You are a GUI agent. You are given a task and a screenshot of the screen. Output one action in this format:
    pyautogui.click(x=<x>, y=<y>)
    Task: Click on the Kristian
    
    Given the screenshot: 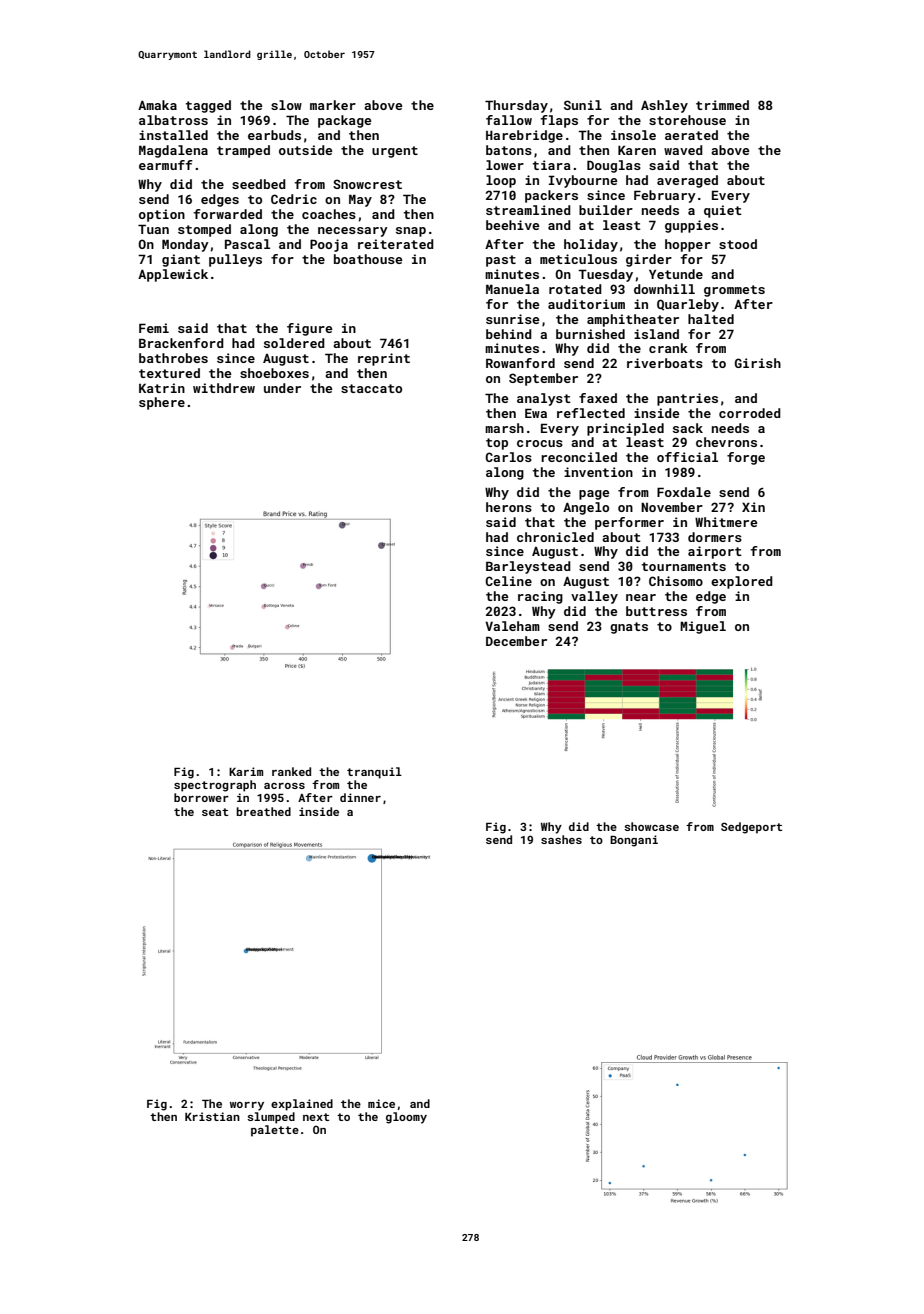 What is the action you would take?
    pyautogui.click(x=212, y=1116)
